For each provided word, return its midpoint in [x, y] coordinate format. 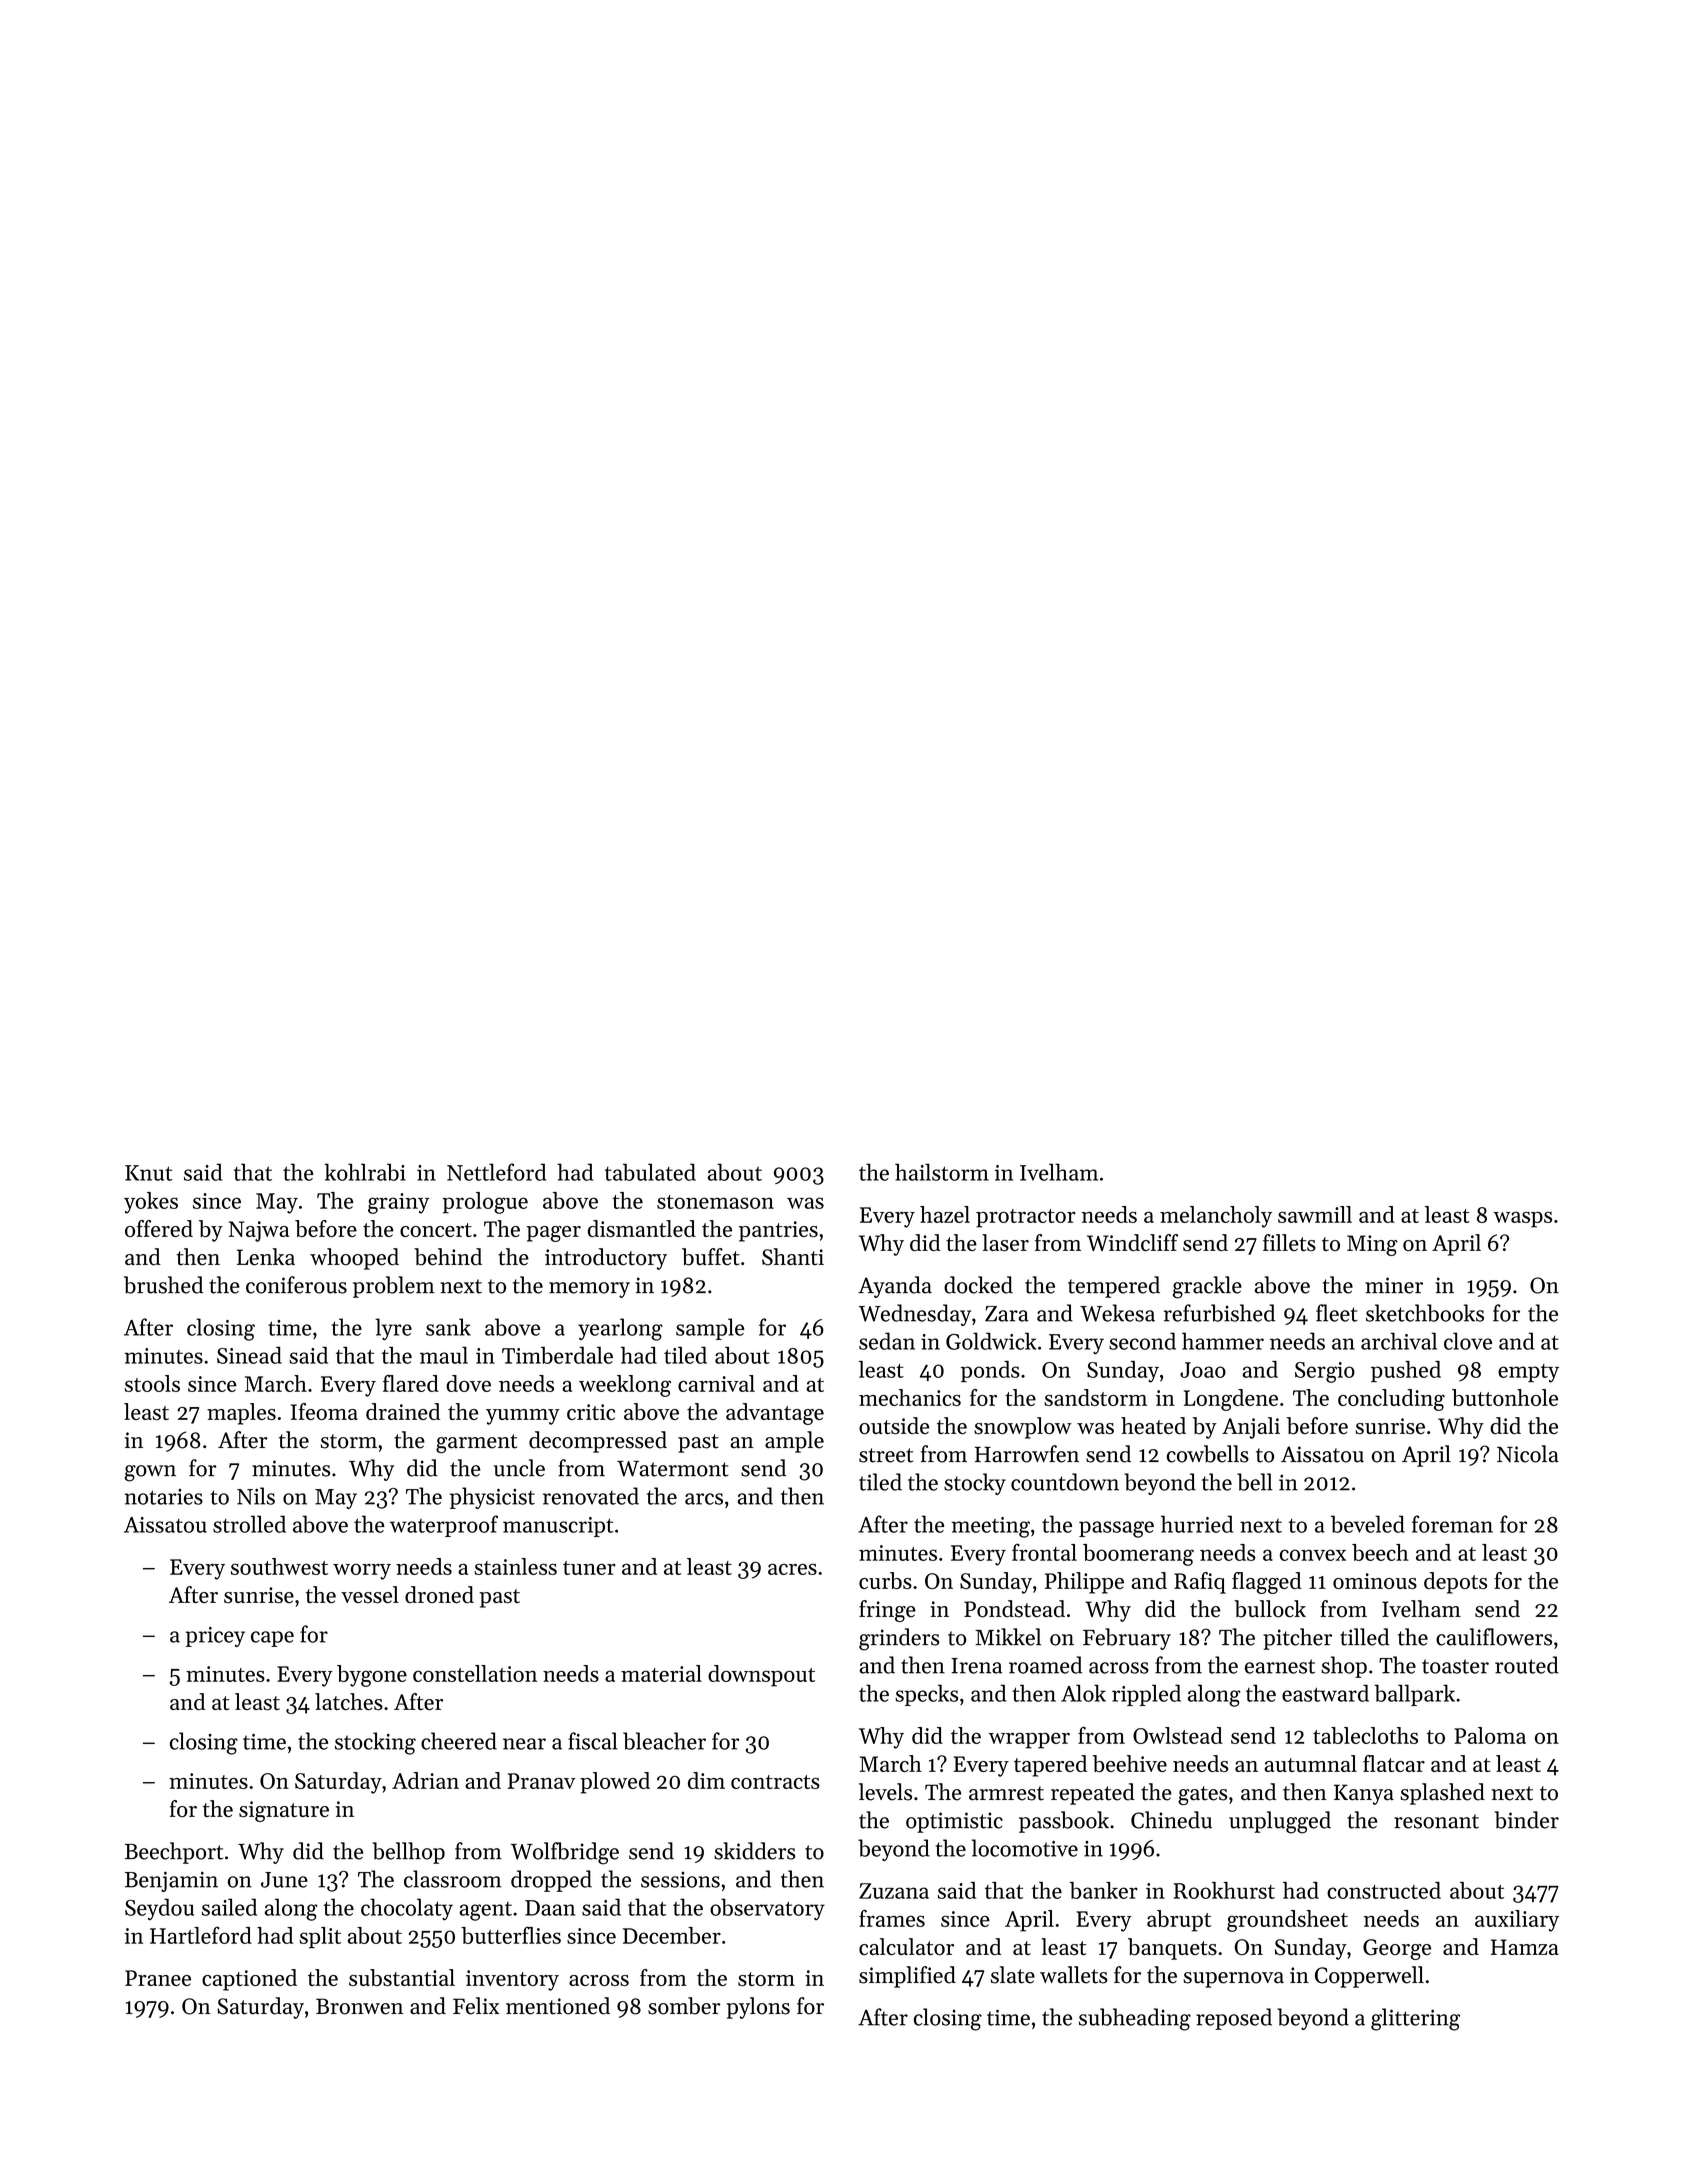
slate [1013, 1975]
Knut [149, 1173]
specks [926, 1695]
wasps [1522, 1219]
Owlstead [1178, 1735]
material [661, 1673]
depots [1455, 1583]
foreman [1452, 1524]
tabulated [650, 1172]
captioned [249, 1980]
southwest [279, 1566]
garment [476, 1443]
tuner [589, 1568]
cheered [459, 1741]
